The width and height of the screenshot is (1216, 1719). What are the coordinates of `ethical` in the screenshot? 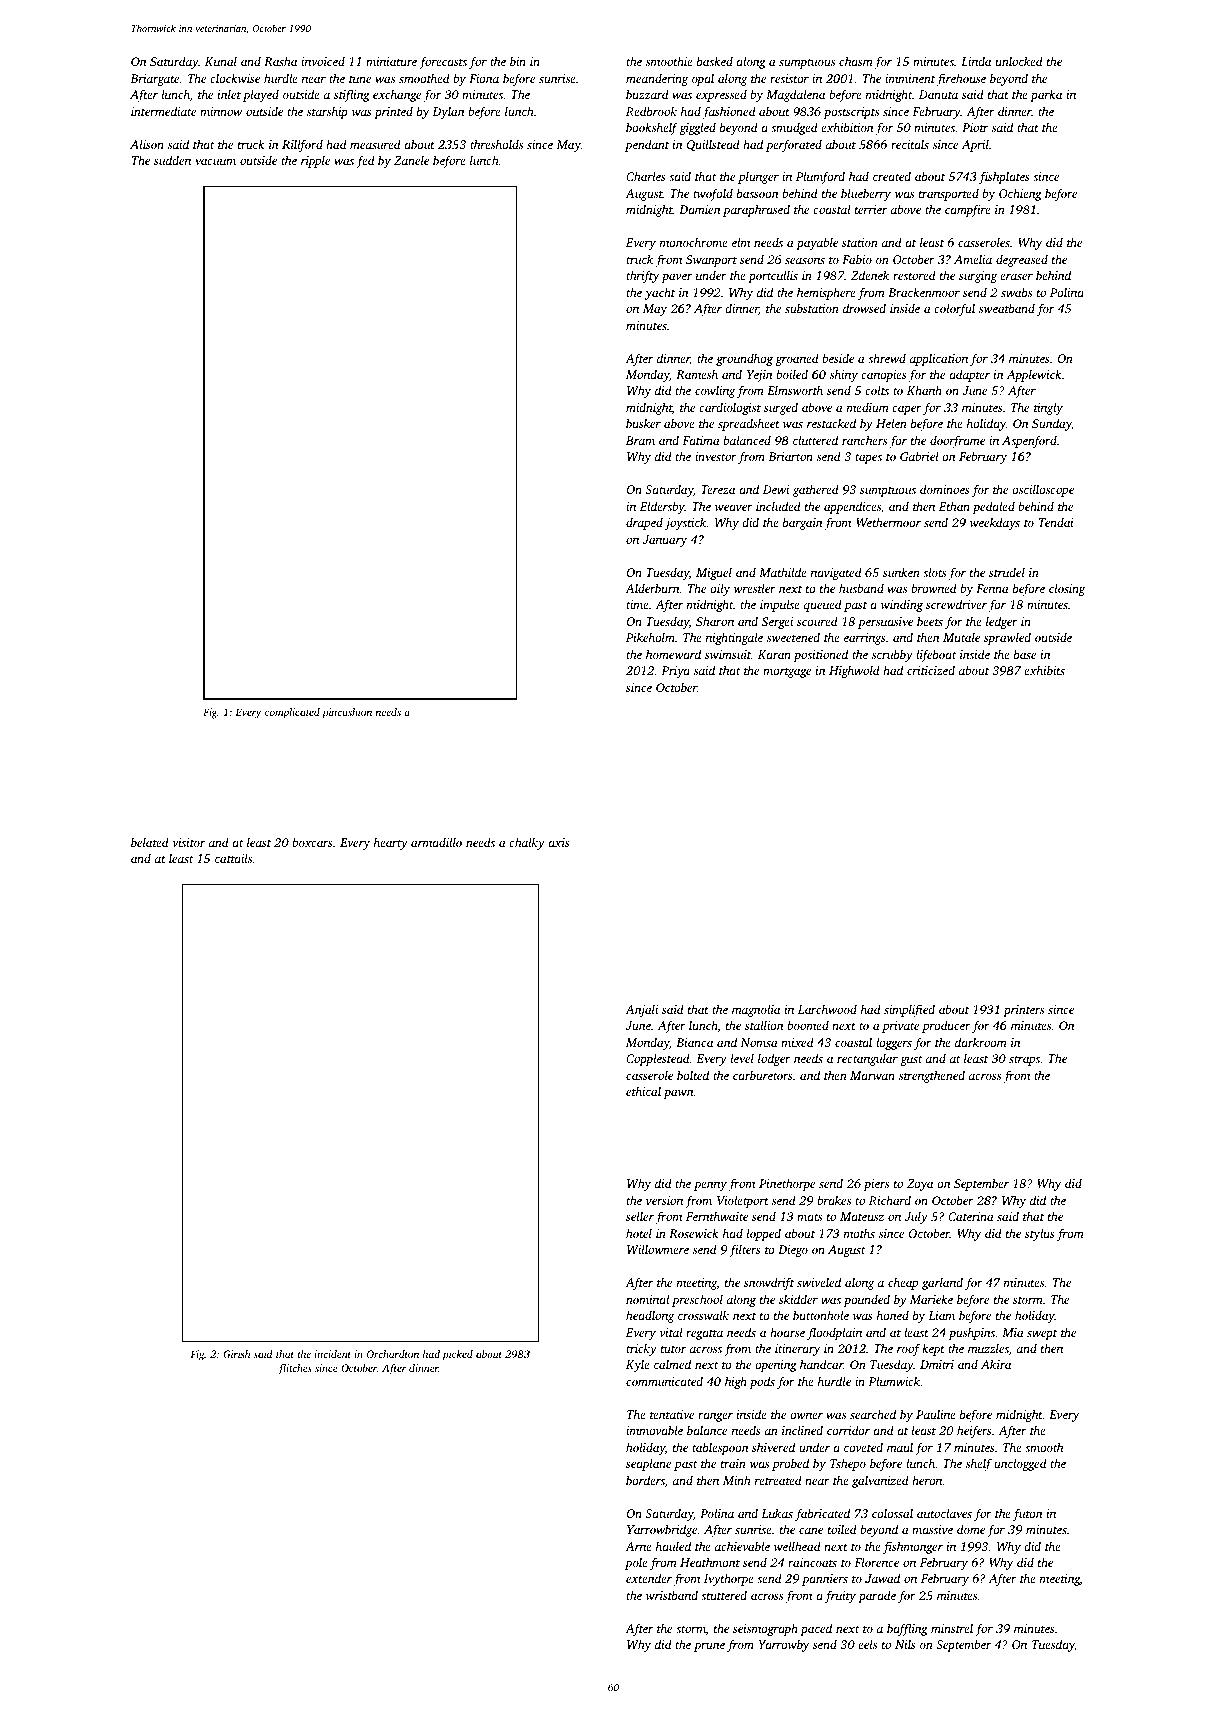 It's located at (643, 1091).
